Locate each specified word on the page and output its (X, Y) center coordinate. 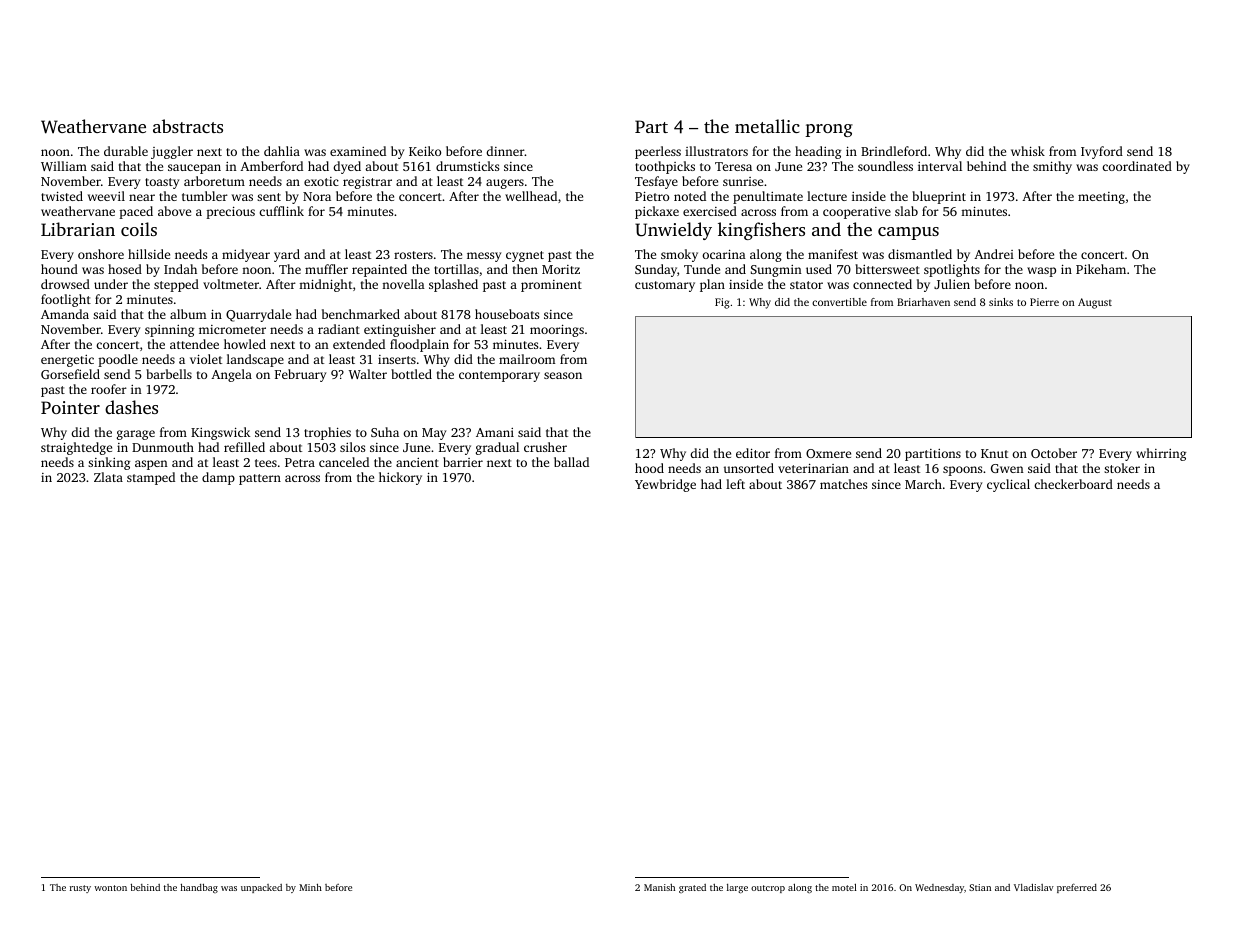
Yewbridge (665, 485)
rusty (80, 889)
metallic (767, 126)
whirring (1161, 454)
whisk (1028, 151)
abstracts (188, 126)
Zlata (108, 477)
